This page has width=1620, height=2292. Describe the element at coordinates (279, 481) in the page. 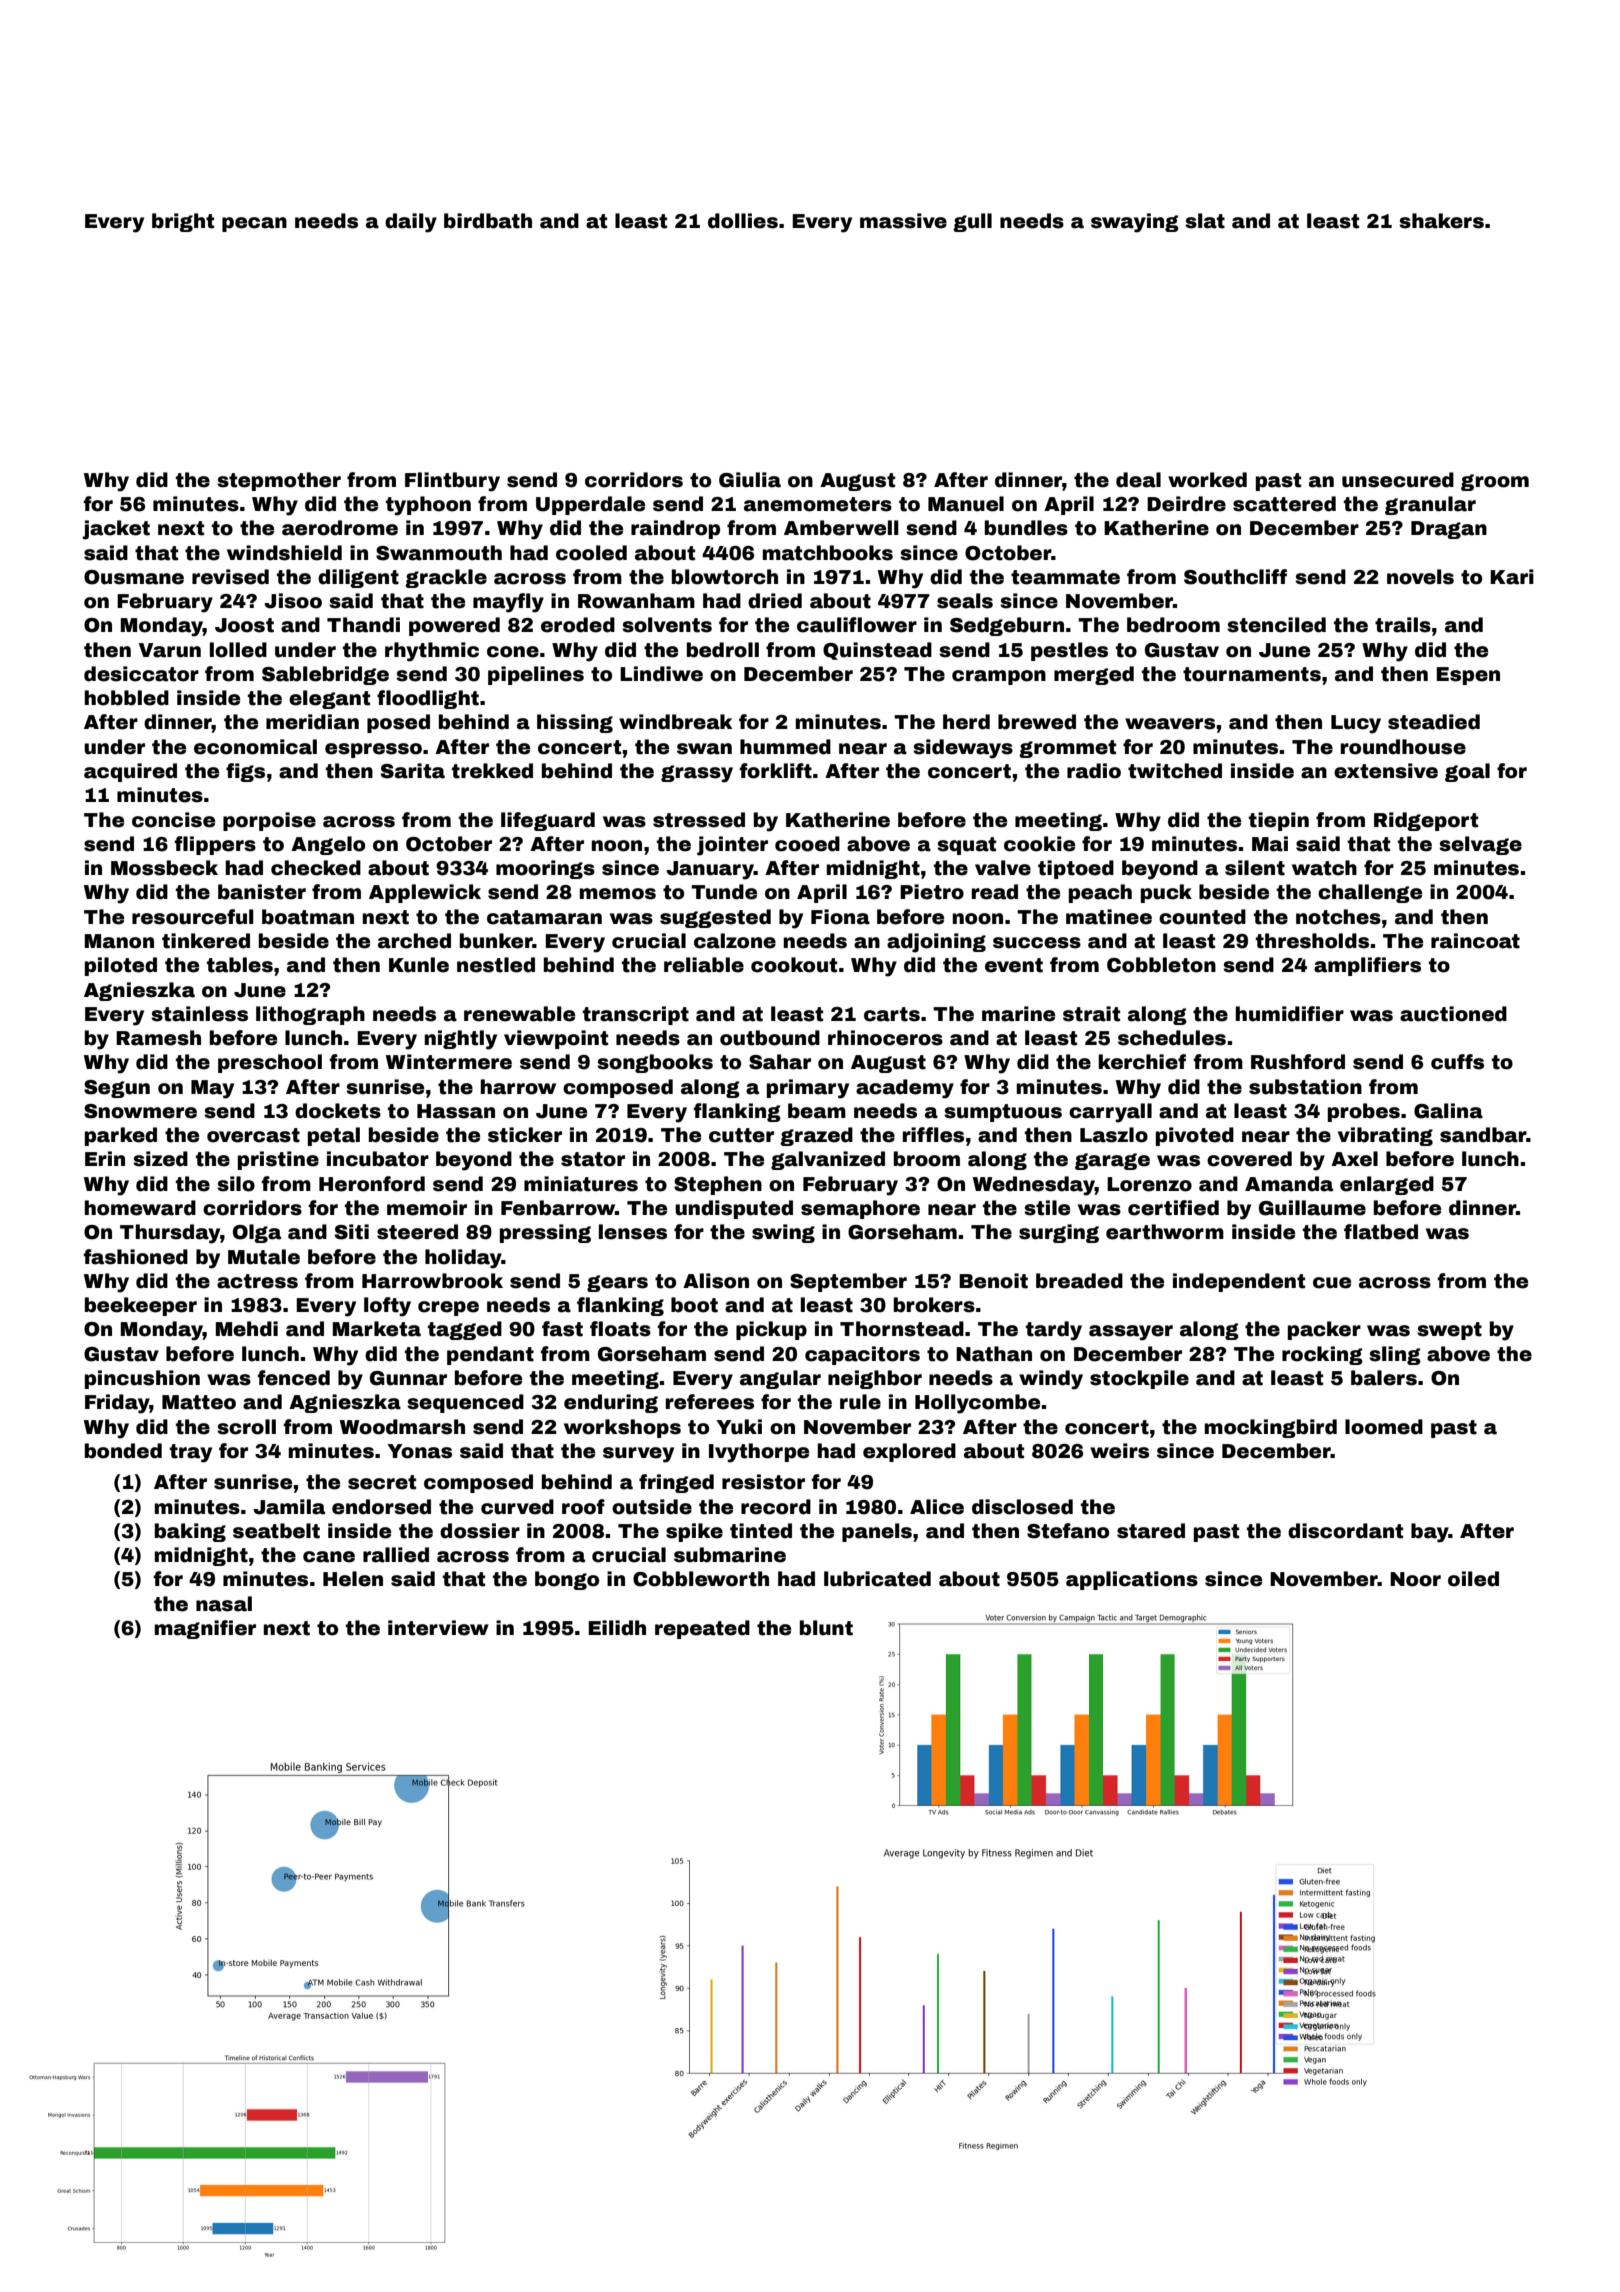

I see `stepmother` at that location.
